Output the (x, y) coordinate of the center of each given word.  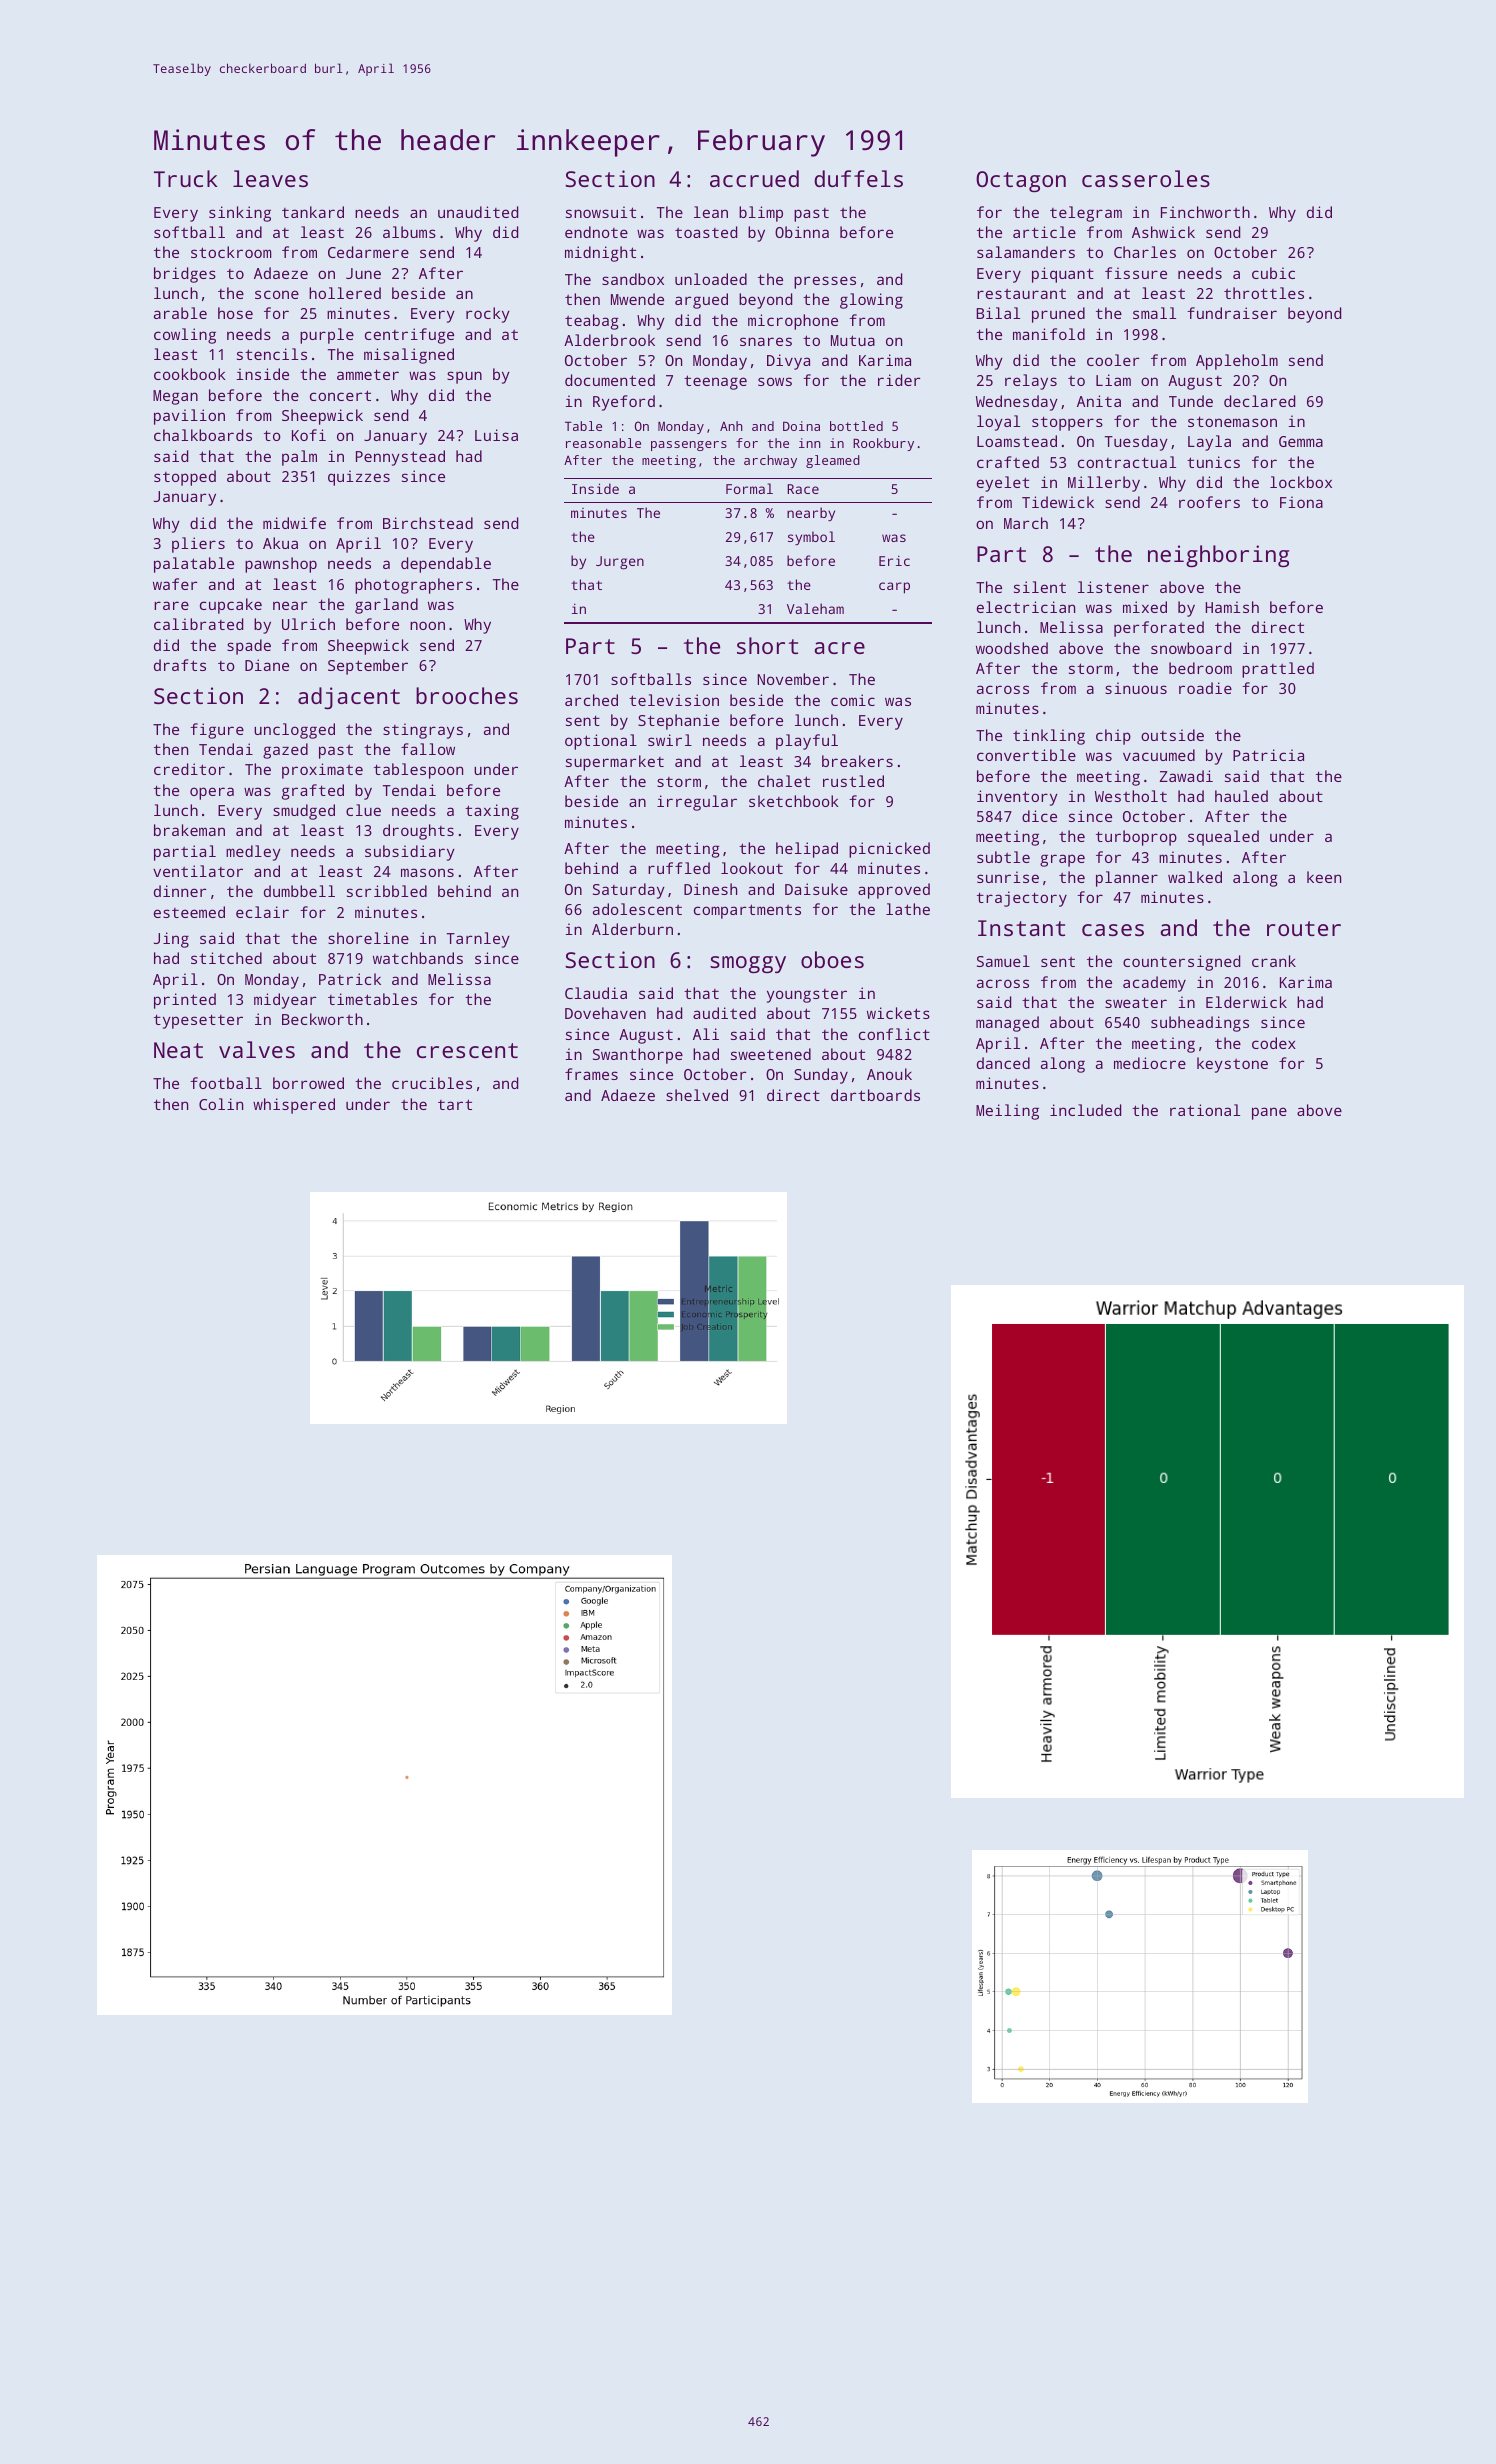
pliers (198, 545)
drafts (180, 665)
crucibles (432, 1083)
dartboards (875, 1095)
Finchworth (1205, 212)
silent (1040, 587)
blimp (761, 214)
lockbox (1301, 482)
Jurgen (620, 563)
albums (409, 232)
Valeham (815, 608)
